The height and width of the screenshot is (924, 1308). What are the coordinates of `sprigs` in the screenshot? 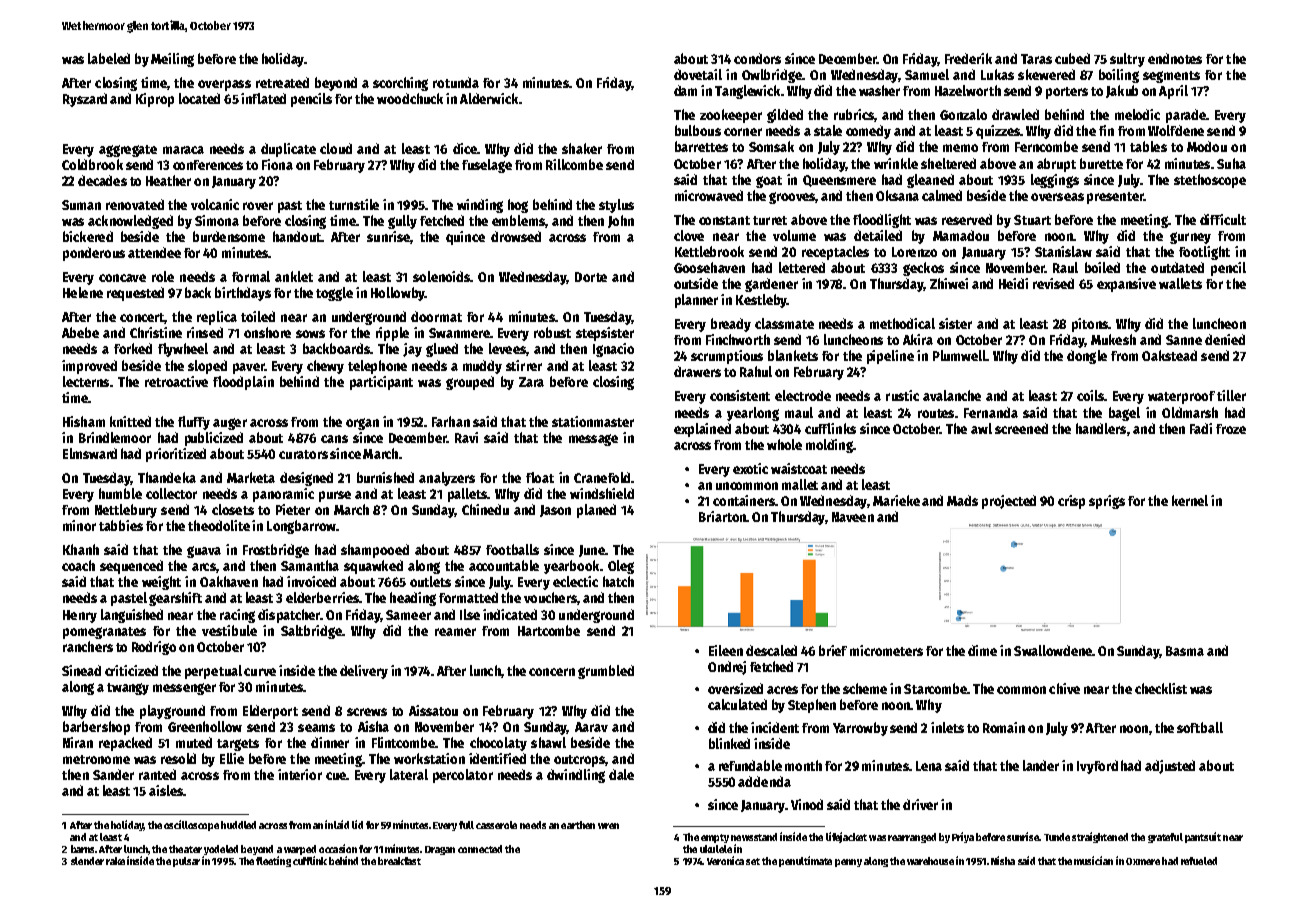 It's located at (1107, 502).
